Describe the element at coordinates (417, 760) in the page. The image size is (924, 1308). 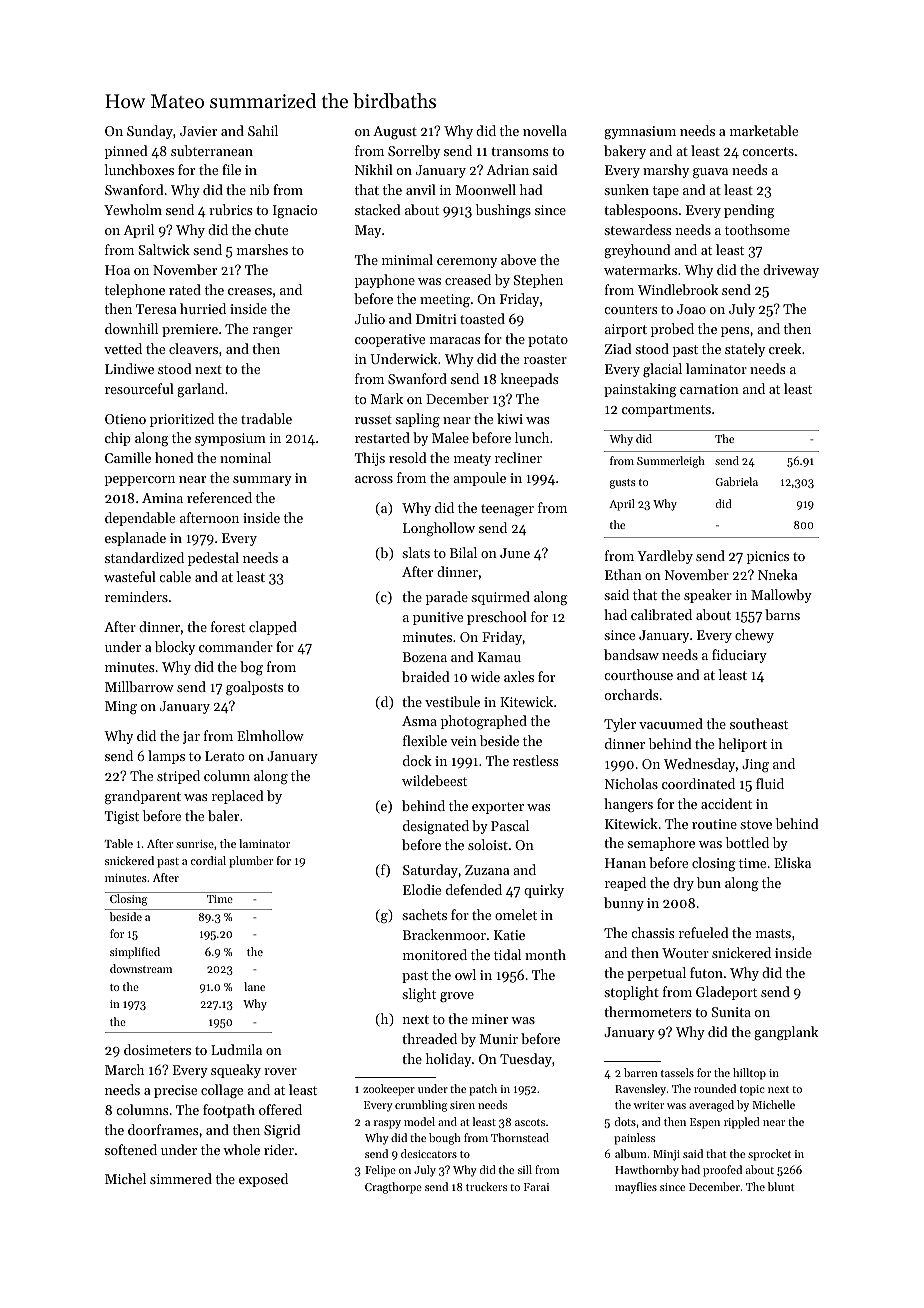
I see `dock` at that location.
